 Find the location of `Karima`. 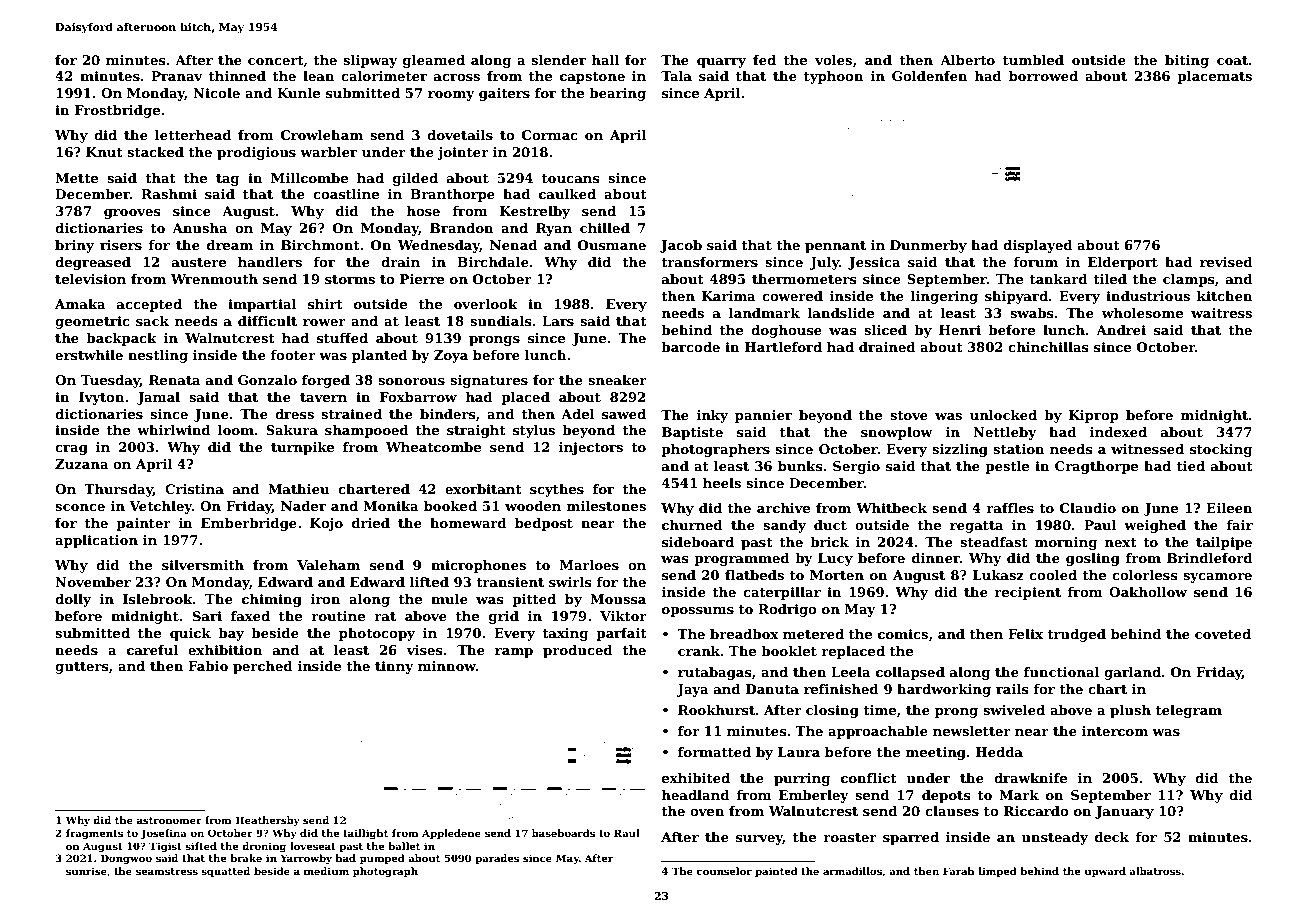

Karima is located at coordinates (729, 296).
